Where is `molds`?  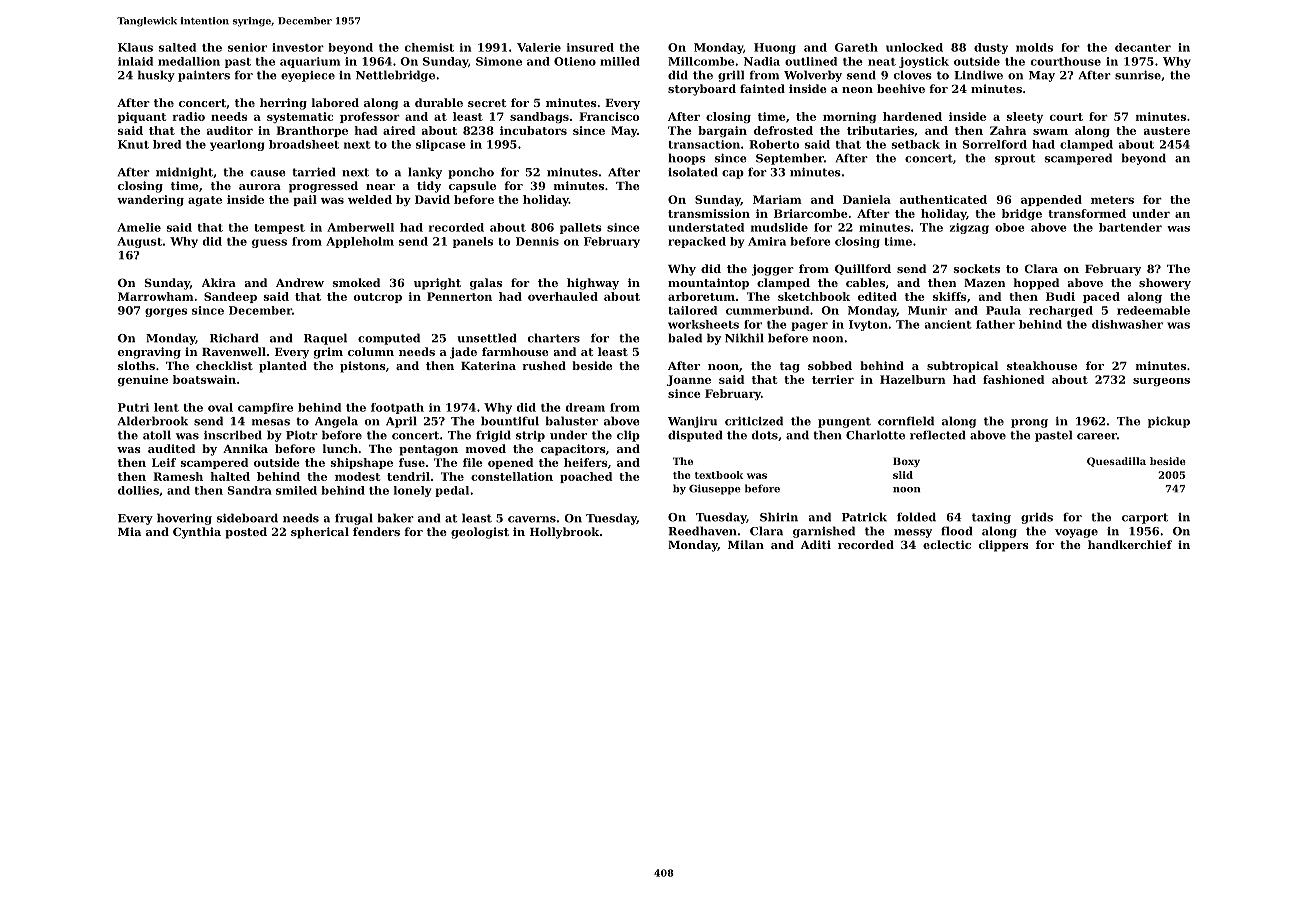 molds is located at coordinates (1034, 47).
